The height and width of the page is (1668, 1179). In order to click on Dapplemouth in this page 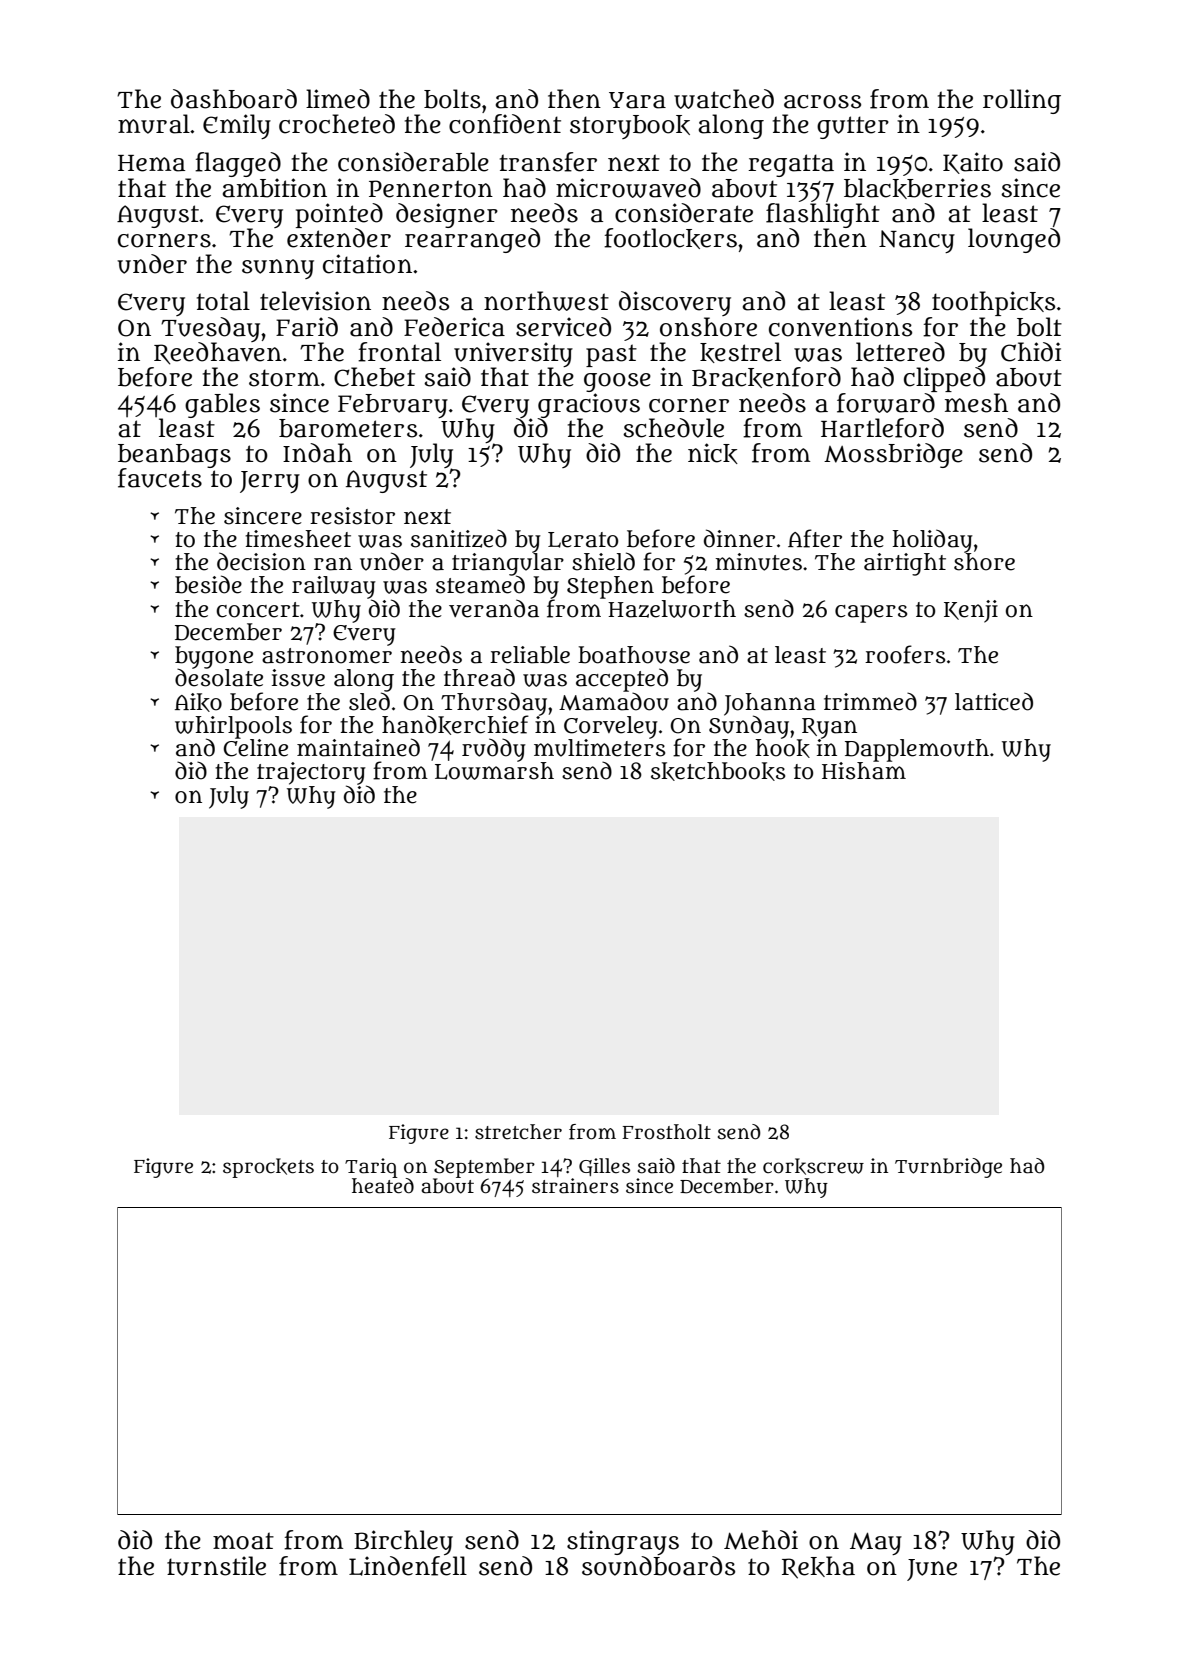, I will do `click(917, 750)`.
